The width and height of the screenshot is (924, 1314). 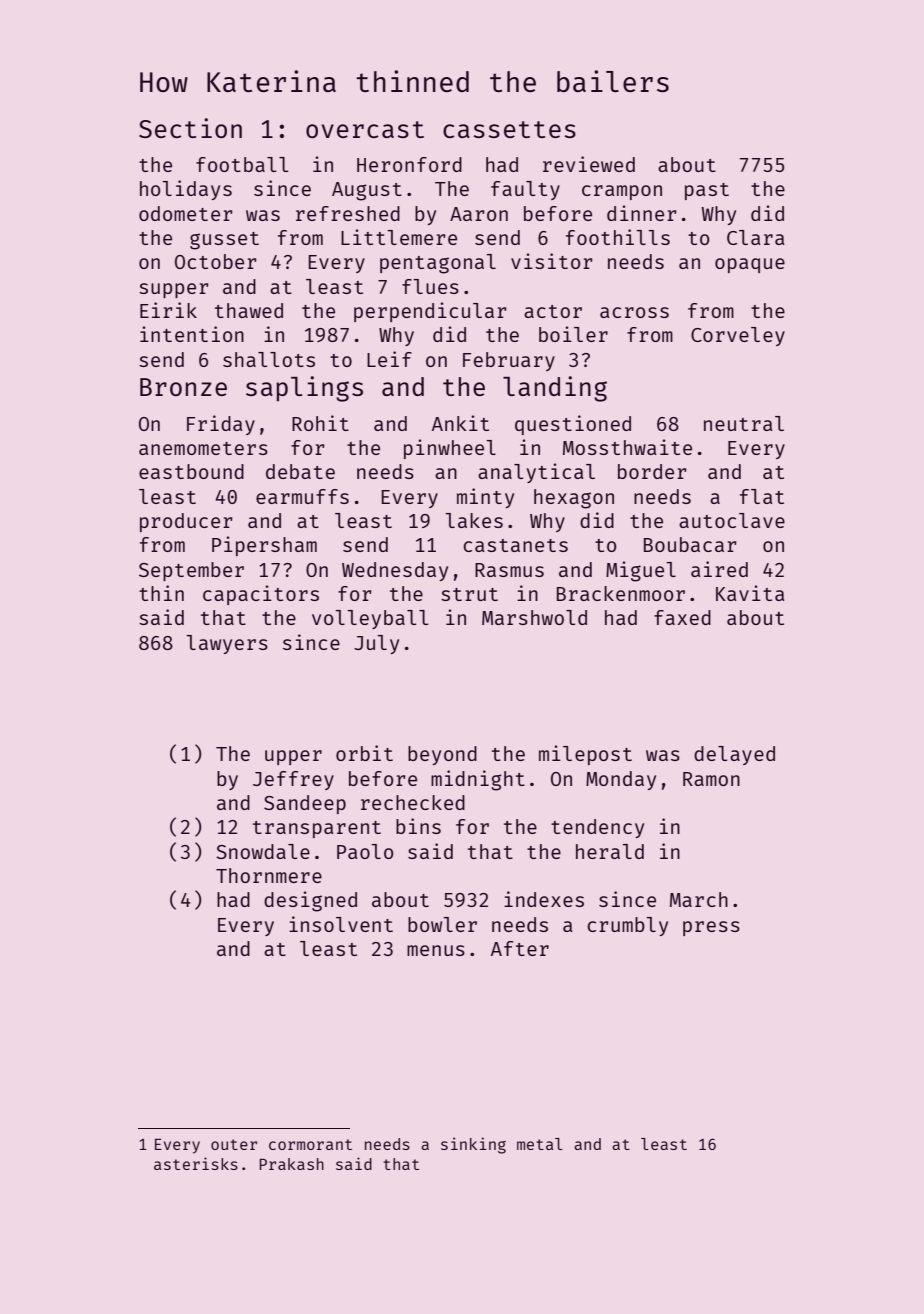 I want to click on outer, so click(x=234, y=1144).
